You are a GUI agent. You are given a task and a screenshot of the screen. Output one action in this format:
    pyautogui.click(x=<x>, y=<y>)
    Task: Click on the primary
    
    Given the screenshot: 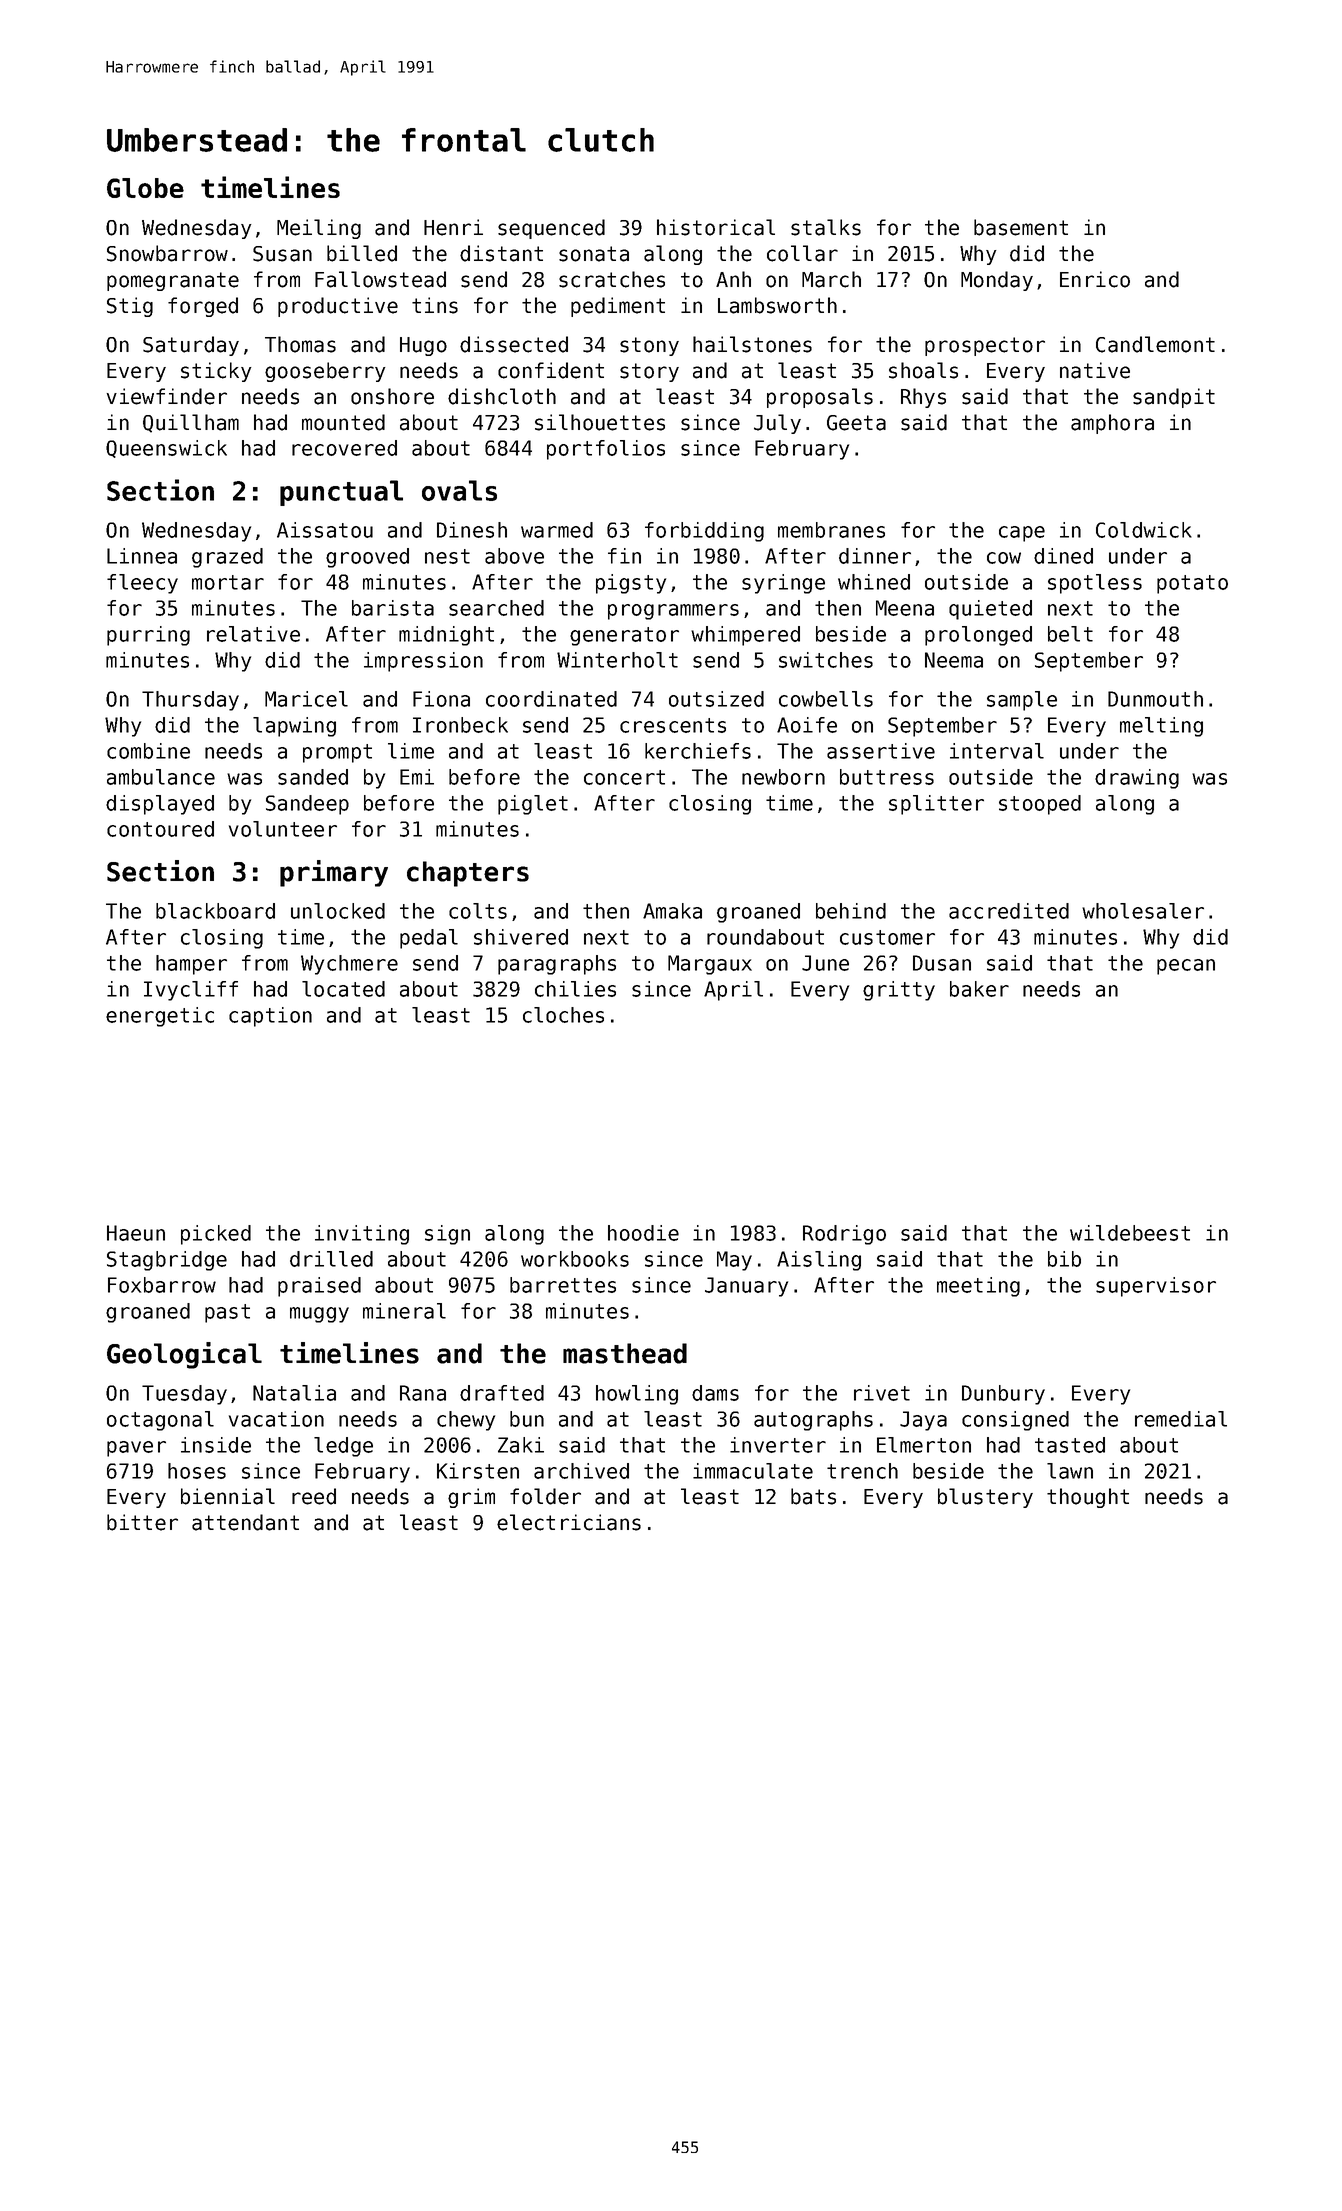 What is the action you would take?
    pyautogui.click(x=334, y=873)
